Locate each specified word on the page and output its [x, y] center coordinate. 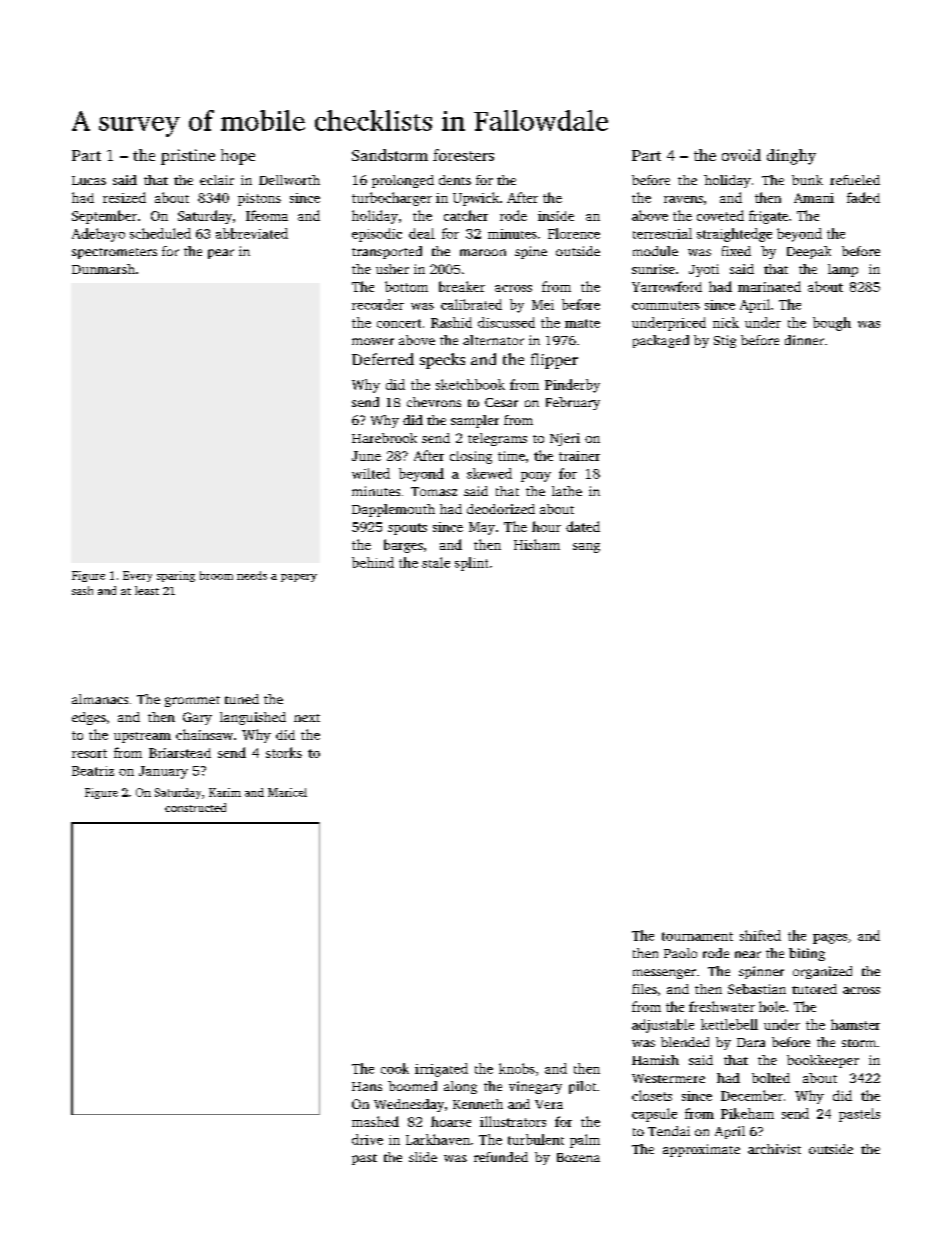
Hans [367, 1086]
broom [216, 575]
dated [583, 526]
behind [373, 562]
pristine [188, 157]
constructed [195, 807]
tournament [697, 936]
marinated [769, 286]
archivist [774, 1149]
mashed [375, 1121]
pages [830, 939]
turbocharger [392, 199]
